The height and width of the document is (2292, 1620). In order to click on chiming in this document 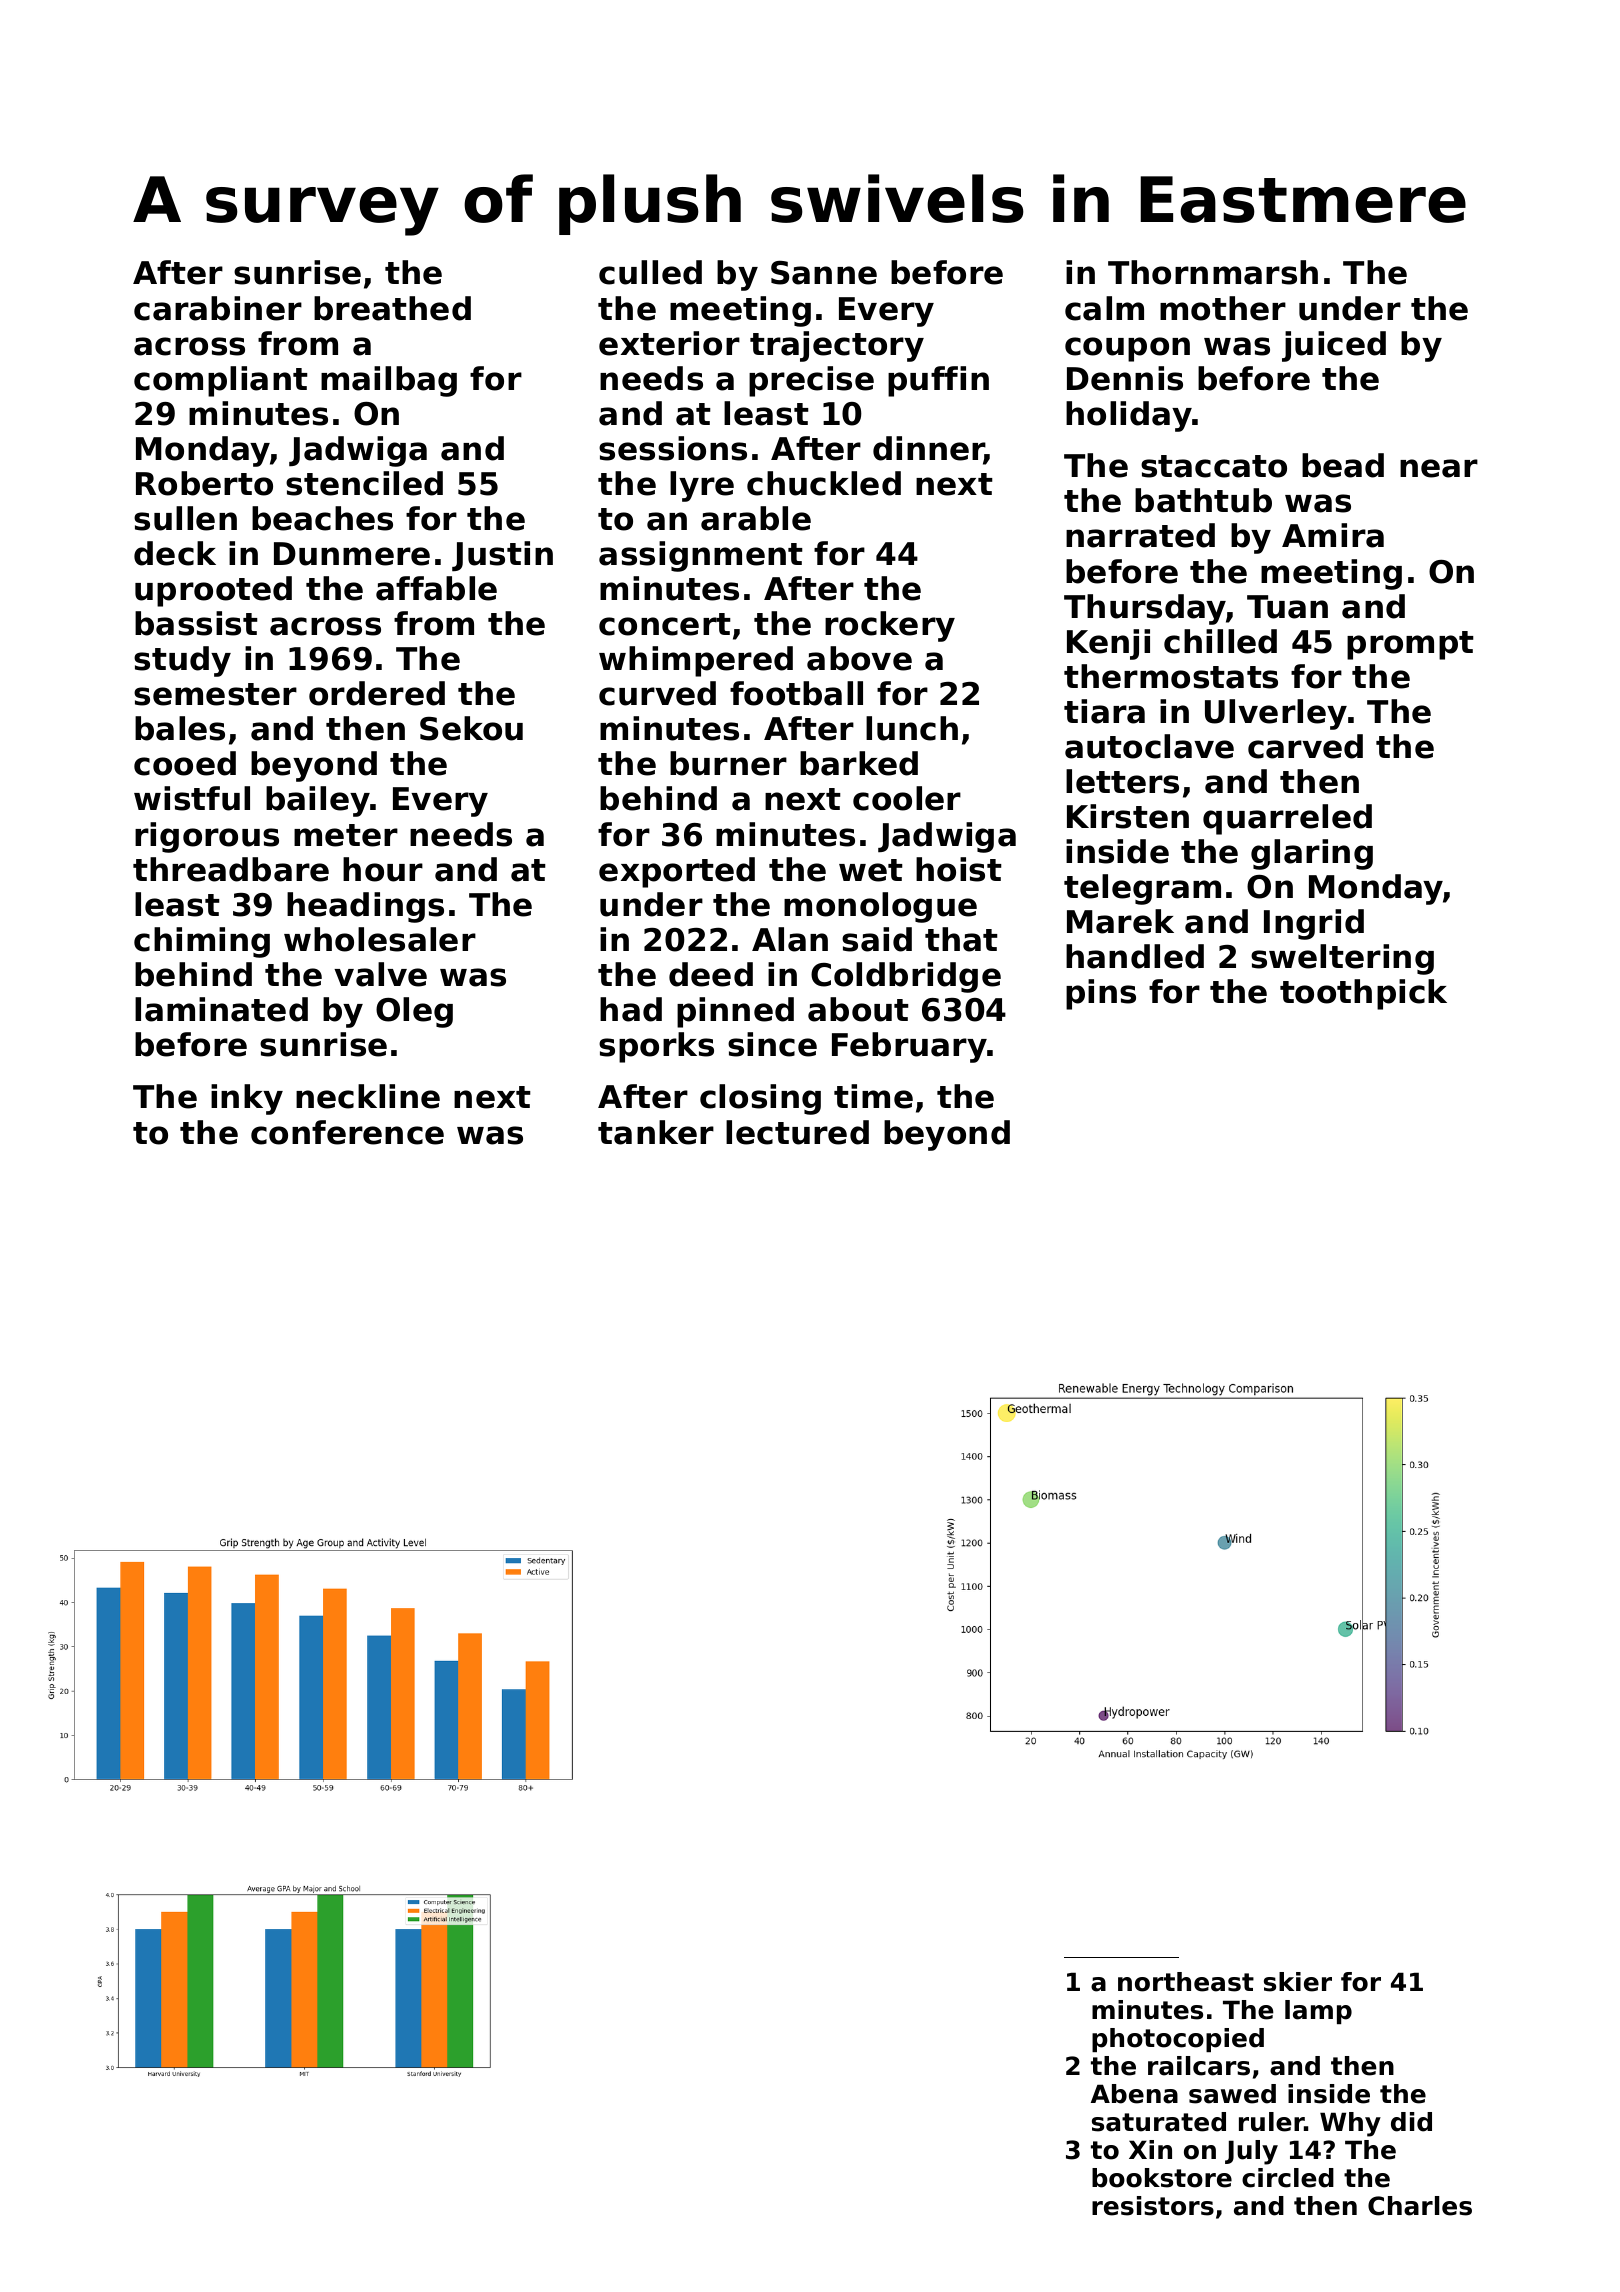, I will do `click(202, 942)`.
